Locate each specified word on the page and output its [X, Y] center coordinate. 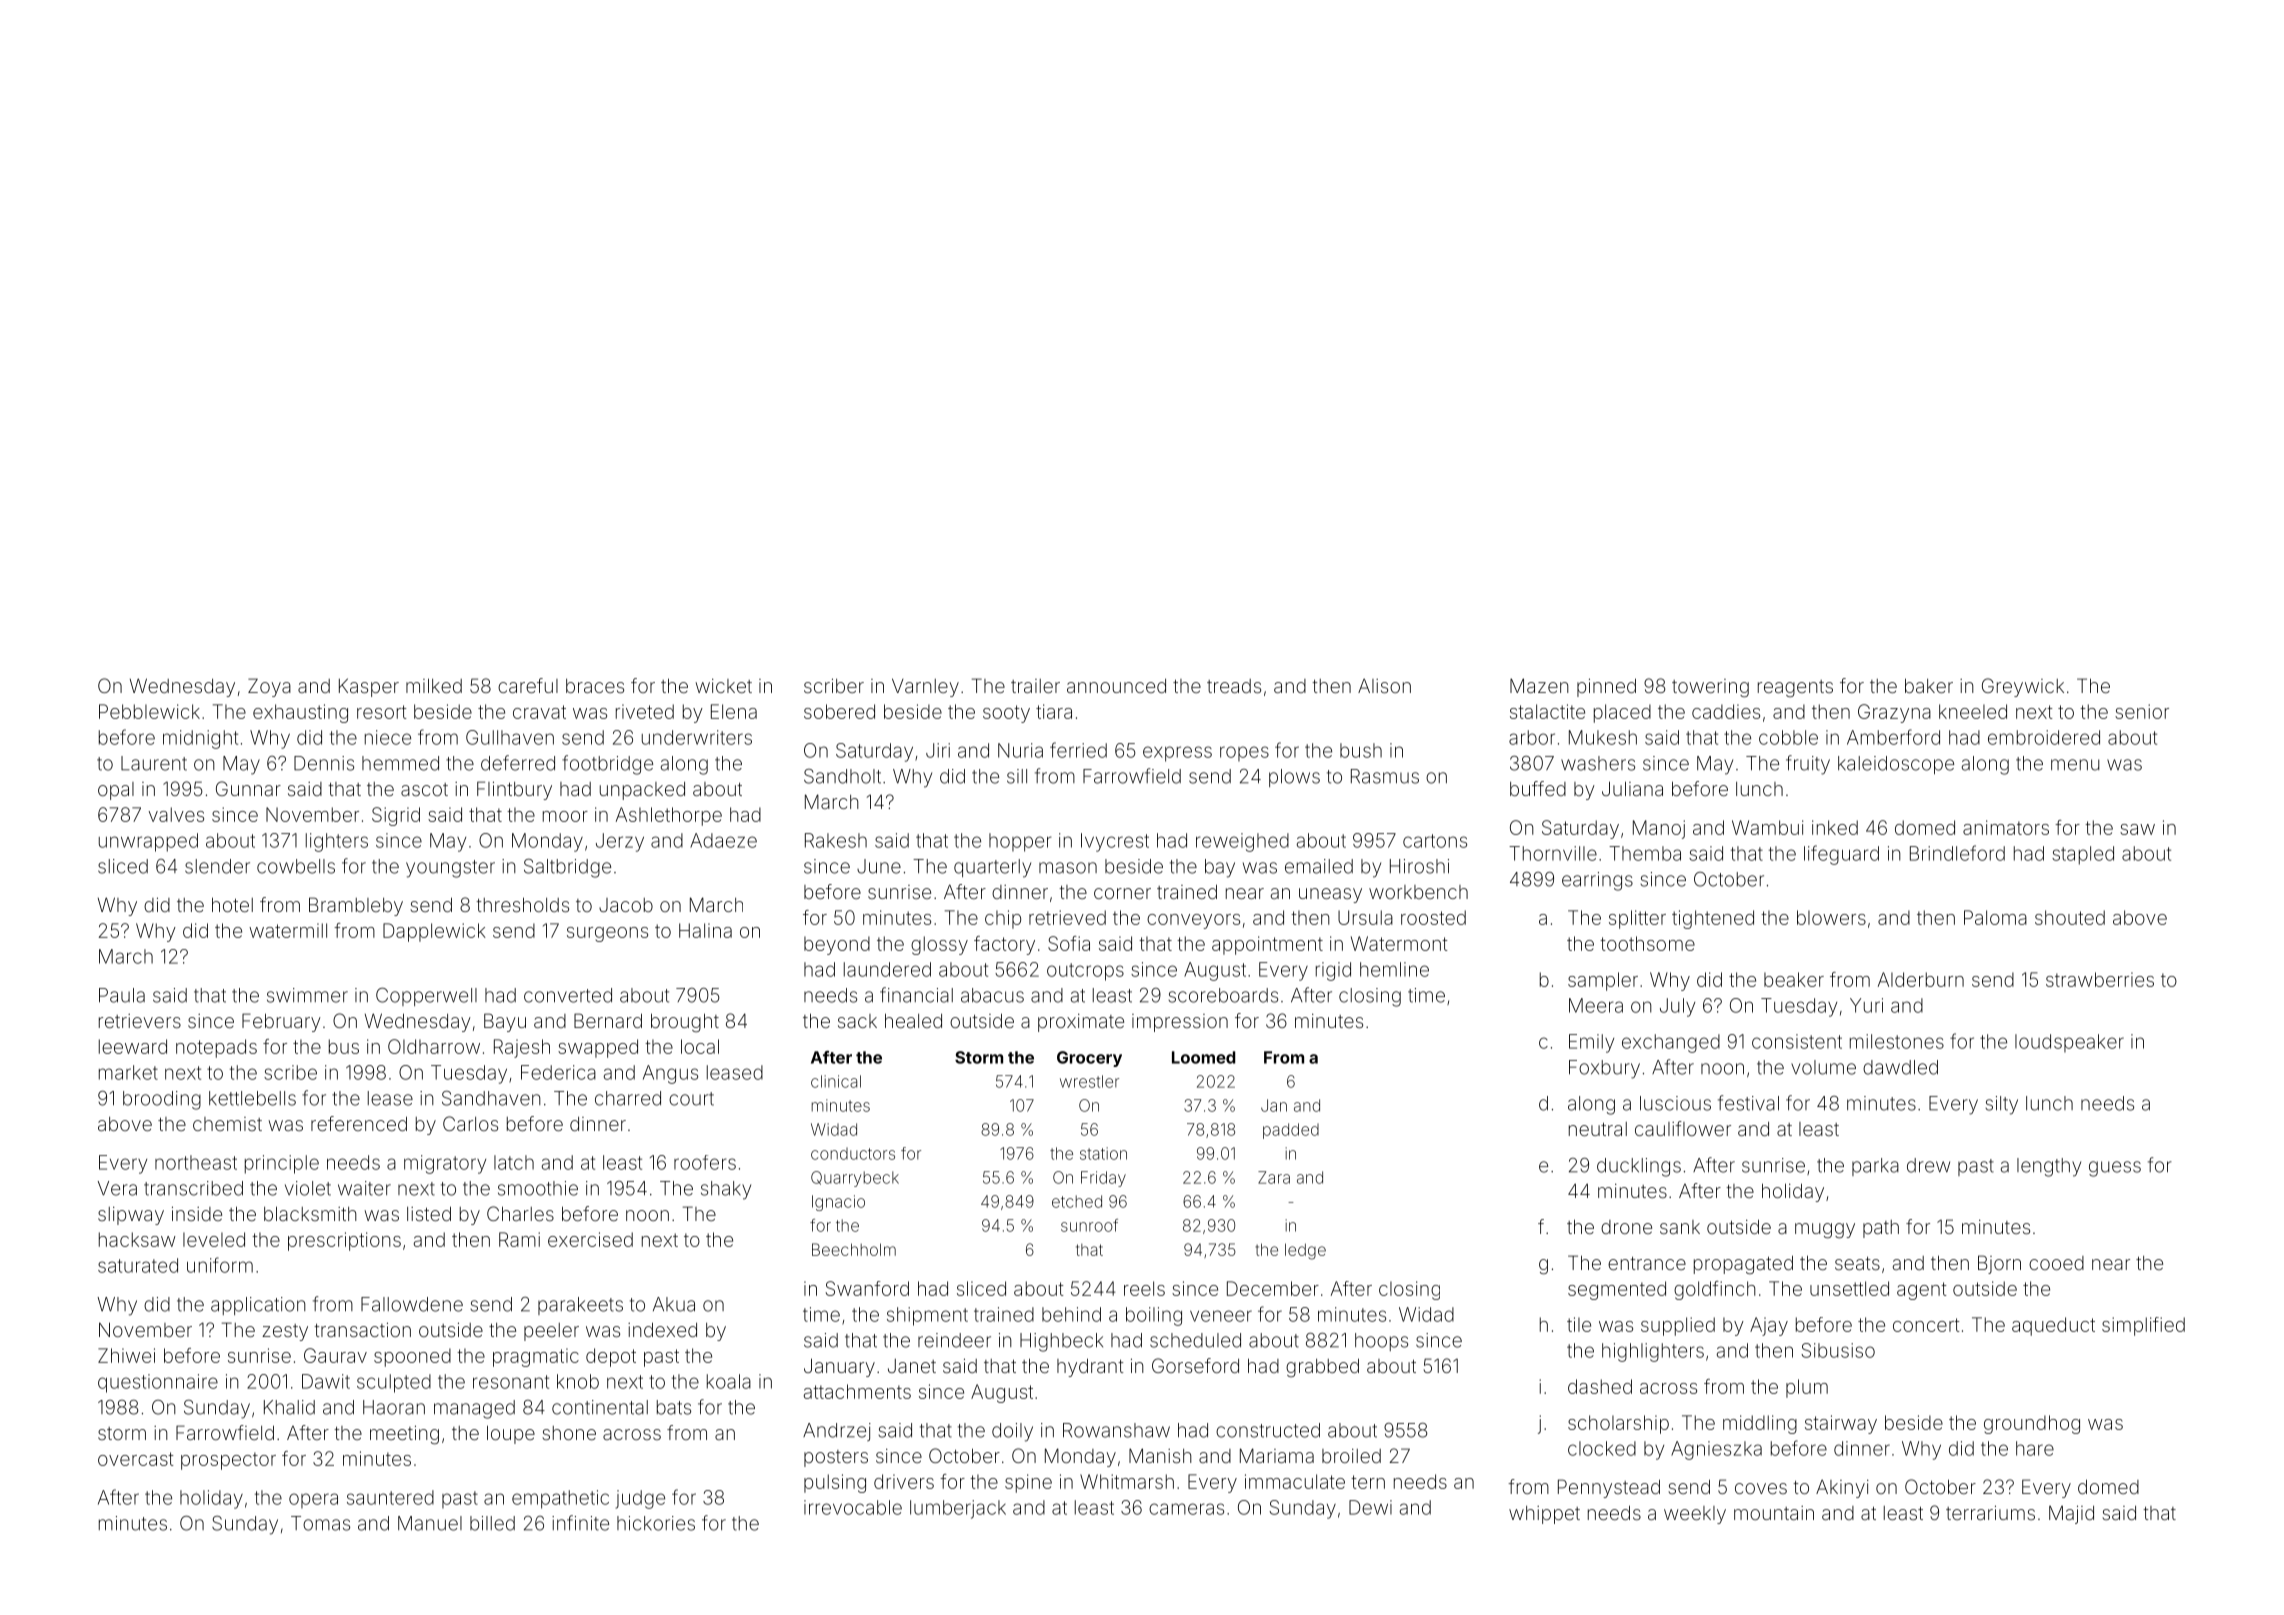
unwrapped [148, 842]
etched [1077, 1201]
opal [116, 791]
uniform [220, 1265]
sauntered [390, 1497]
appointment [1267, 945]
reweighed [1242, 842]
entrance [1647, 1263]
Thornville [1553, 853]
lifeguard [1841, 855]
